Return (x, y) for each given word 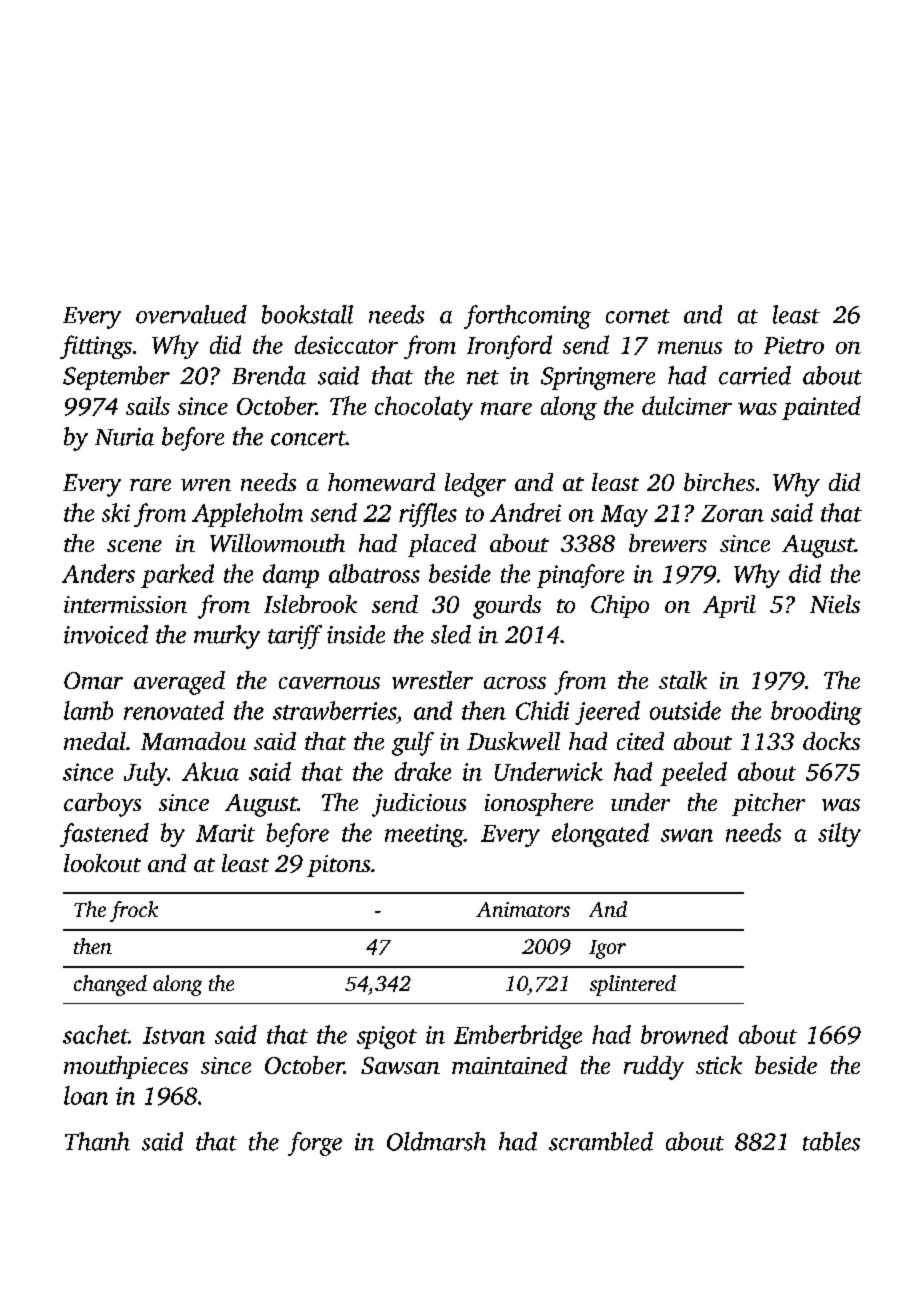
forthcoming (527, 317)
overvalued (191, 314)
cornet (638, 316)
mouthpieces (126, 1067)
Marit (225, 833)
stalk (683, 680)
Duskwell (513, 741)
